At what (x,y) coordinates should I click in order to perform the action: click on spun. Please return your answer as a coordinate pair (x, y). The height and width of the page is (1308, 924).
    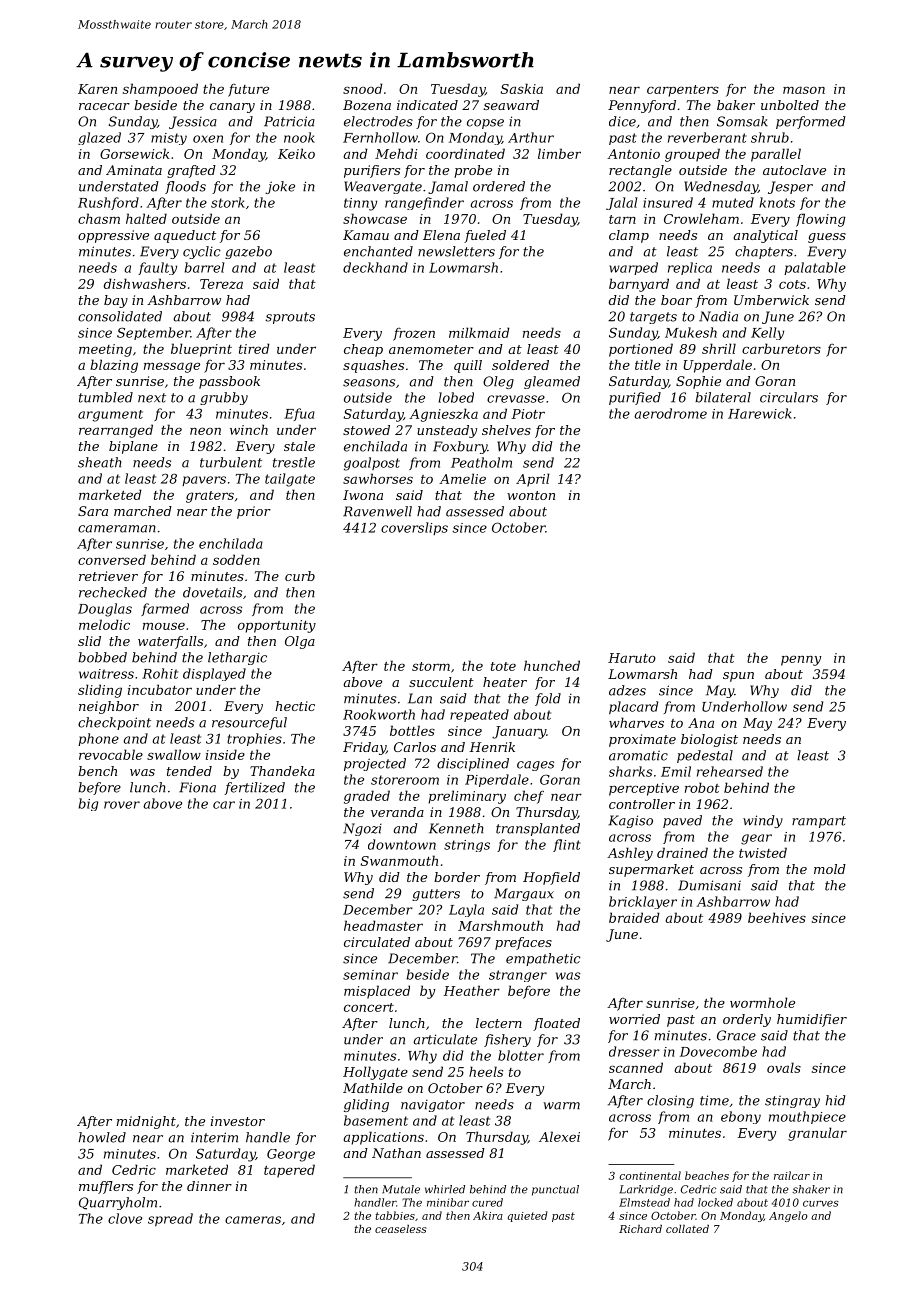
    Looking at the image, I should click on (738, 677).
